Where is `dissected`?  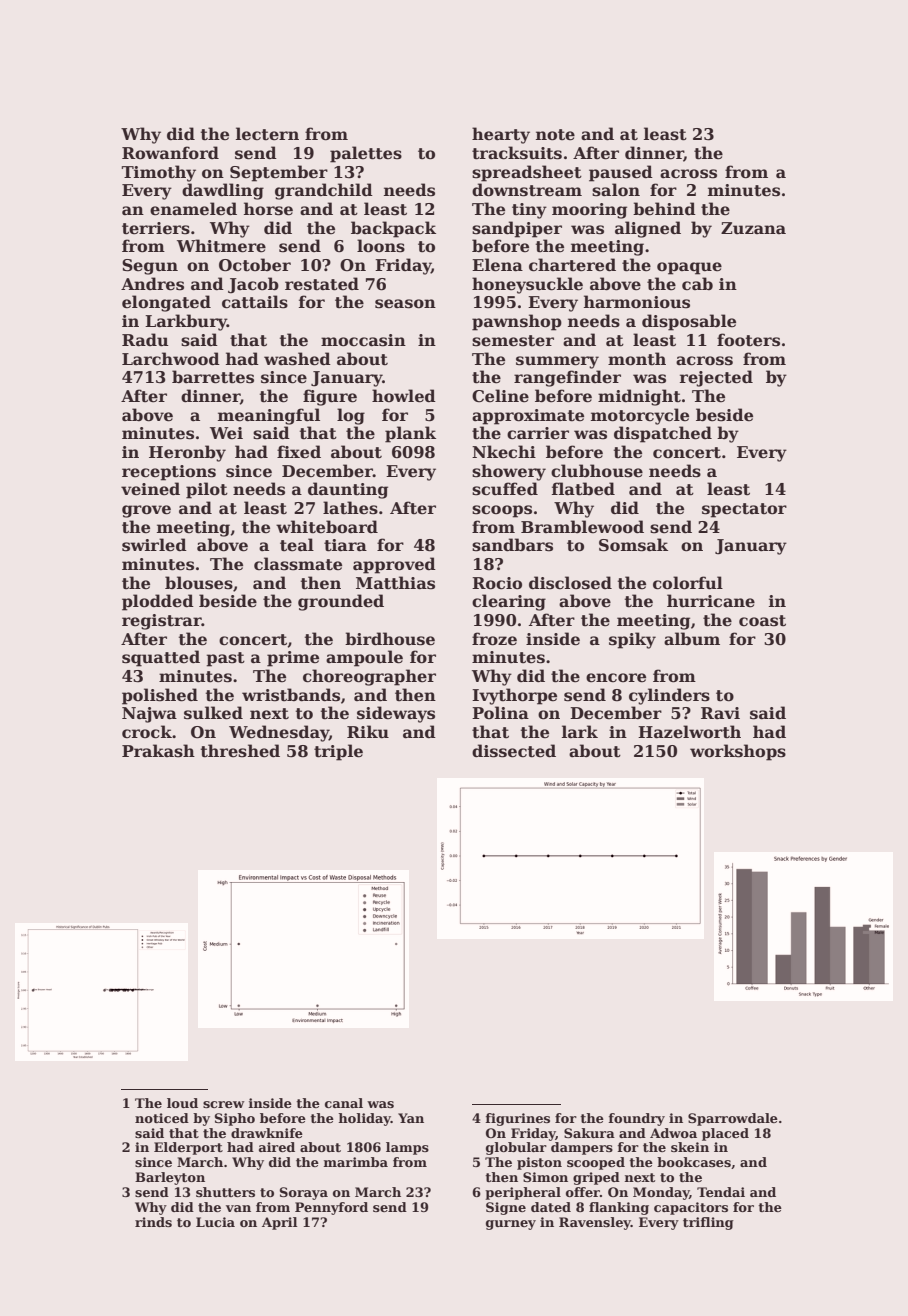 dissected is located at coordinates (514, 751).
